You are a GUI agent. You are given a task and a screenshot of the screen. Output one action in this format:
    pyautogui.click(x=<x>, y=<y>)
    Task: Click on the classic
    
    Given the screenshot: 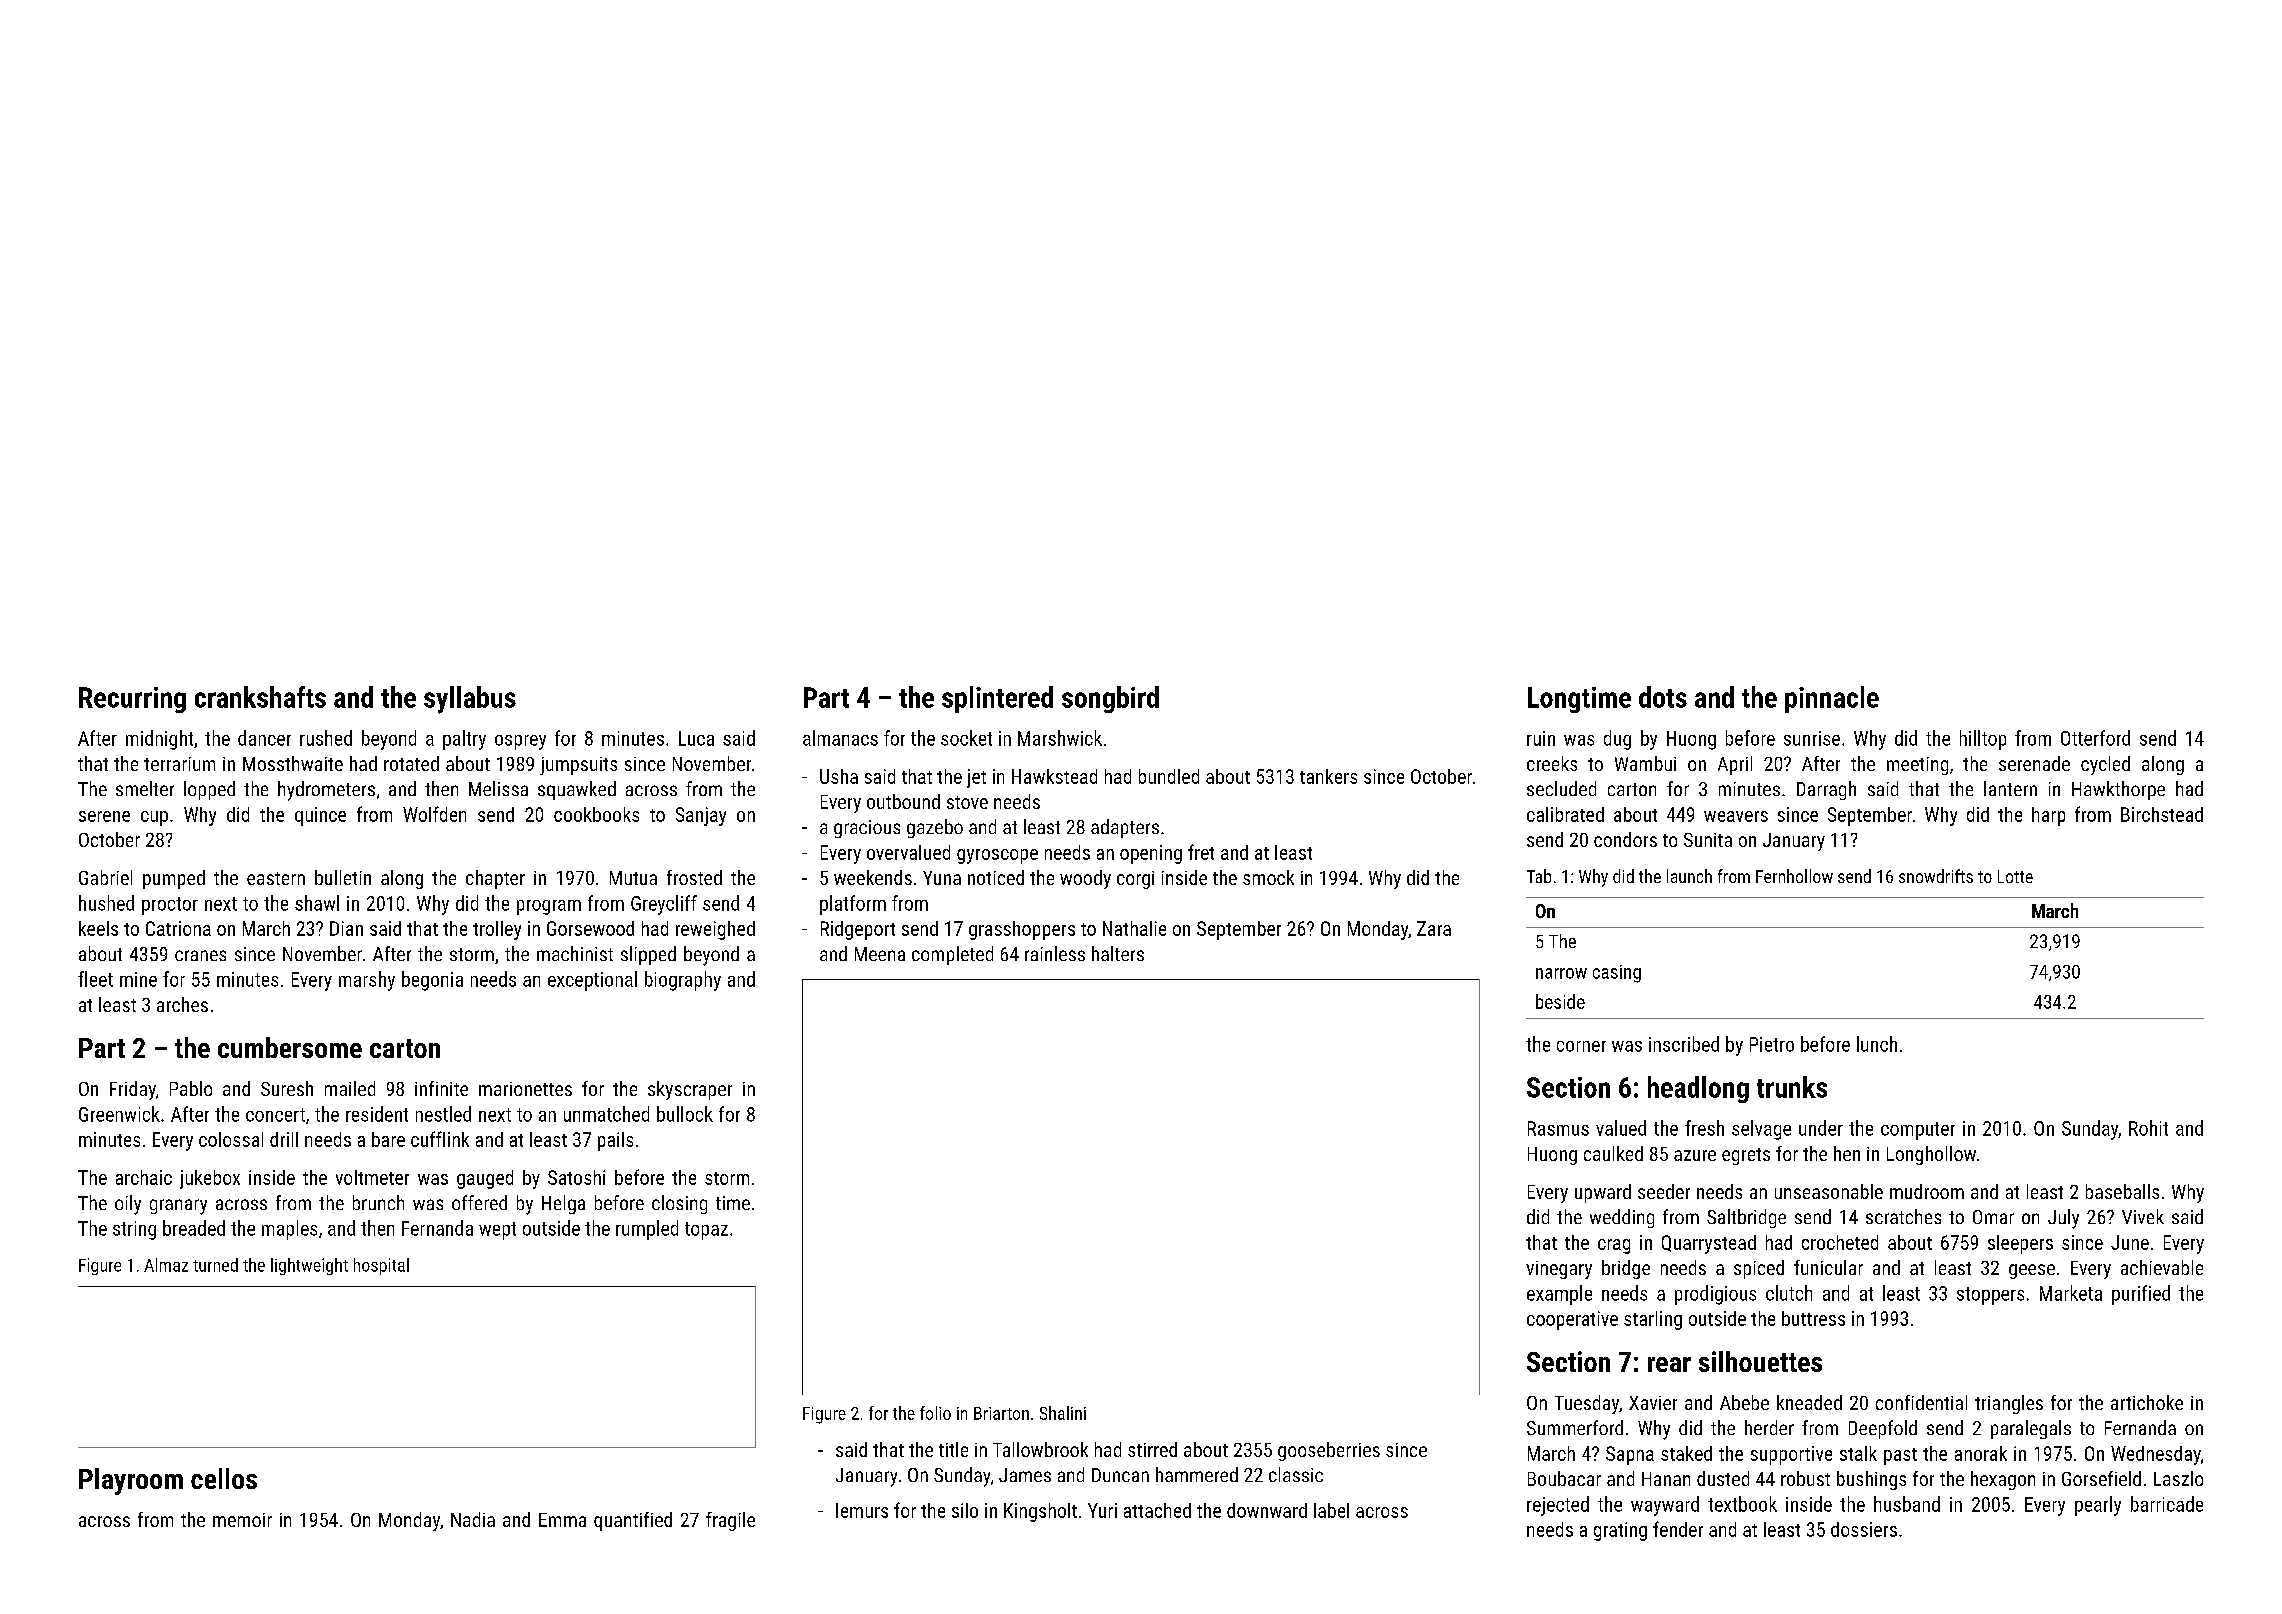 What is the action you would take?
    pyautogui.click(x=1296, y=1474)
